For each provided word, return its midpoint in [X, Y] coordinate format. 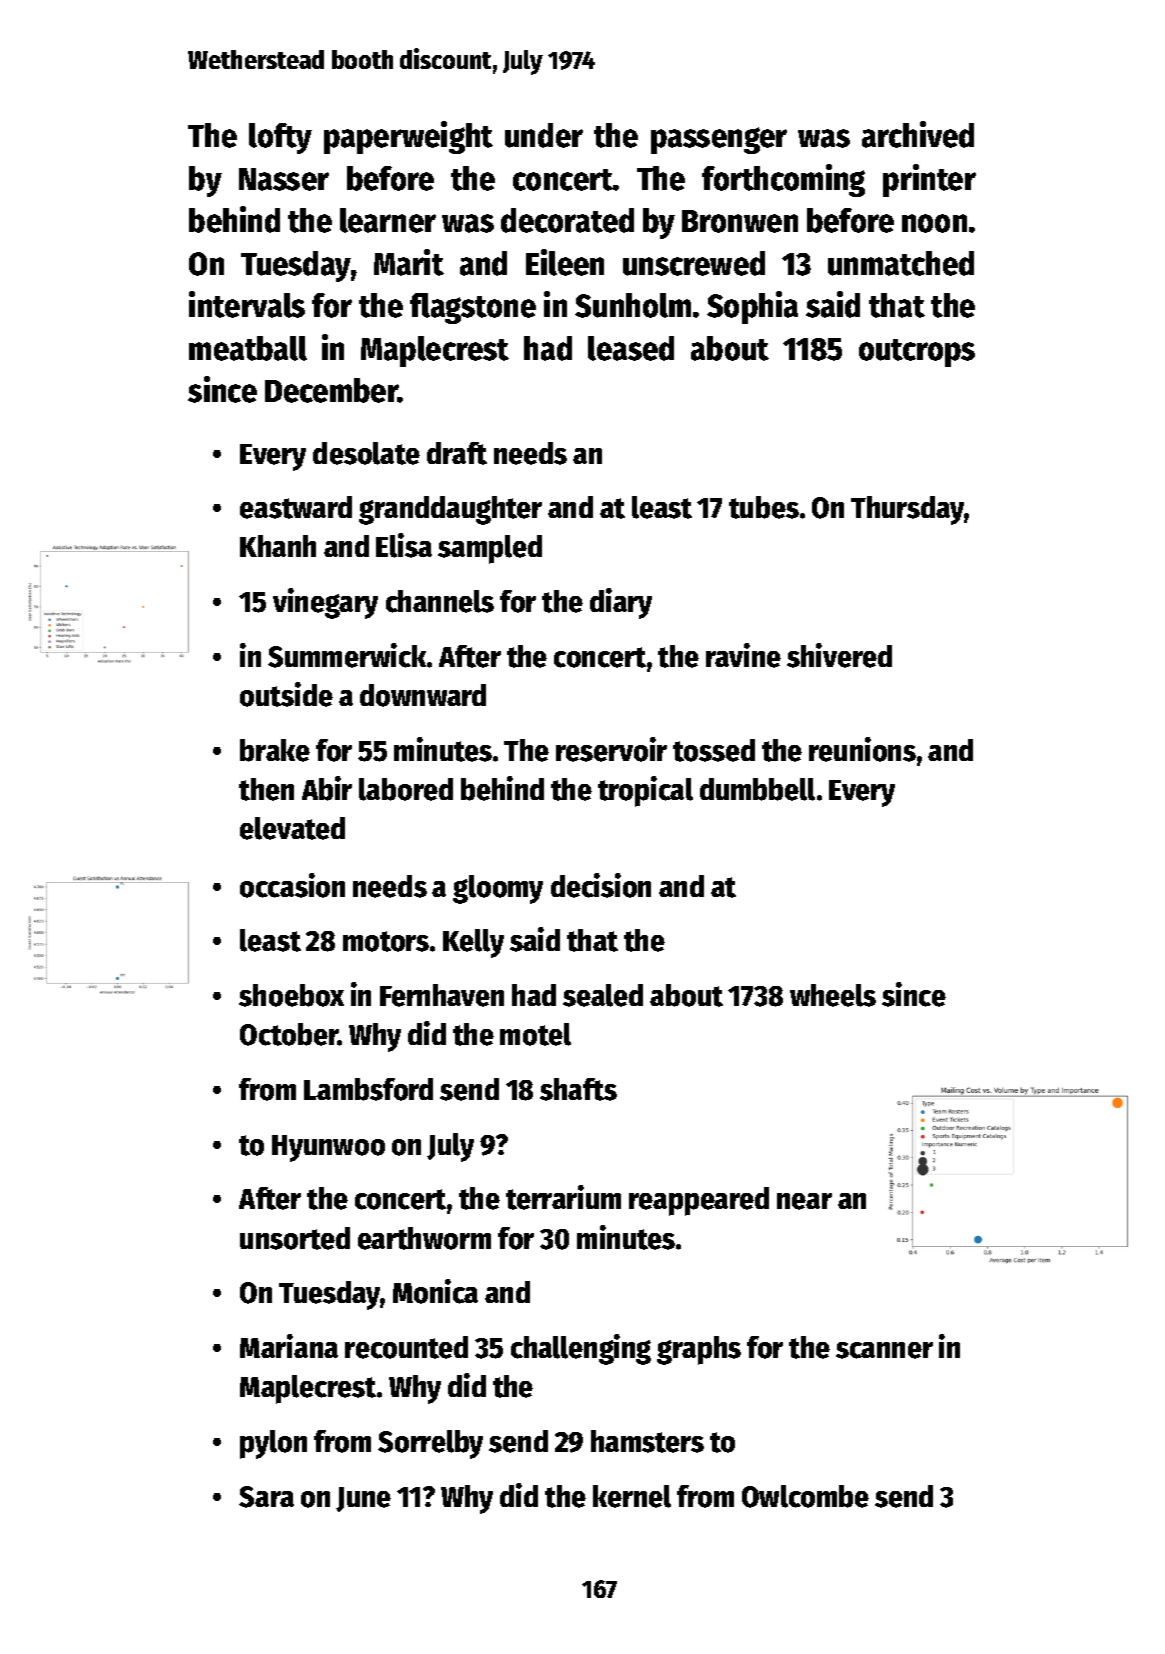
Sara [266, 1497]
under [544, 135]
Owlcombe [805, 1496]
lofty [280, 138]
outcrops [917, 353]
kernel [632, 1496]
